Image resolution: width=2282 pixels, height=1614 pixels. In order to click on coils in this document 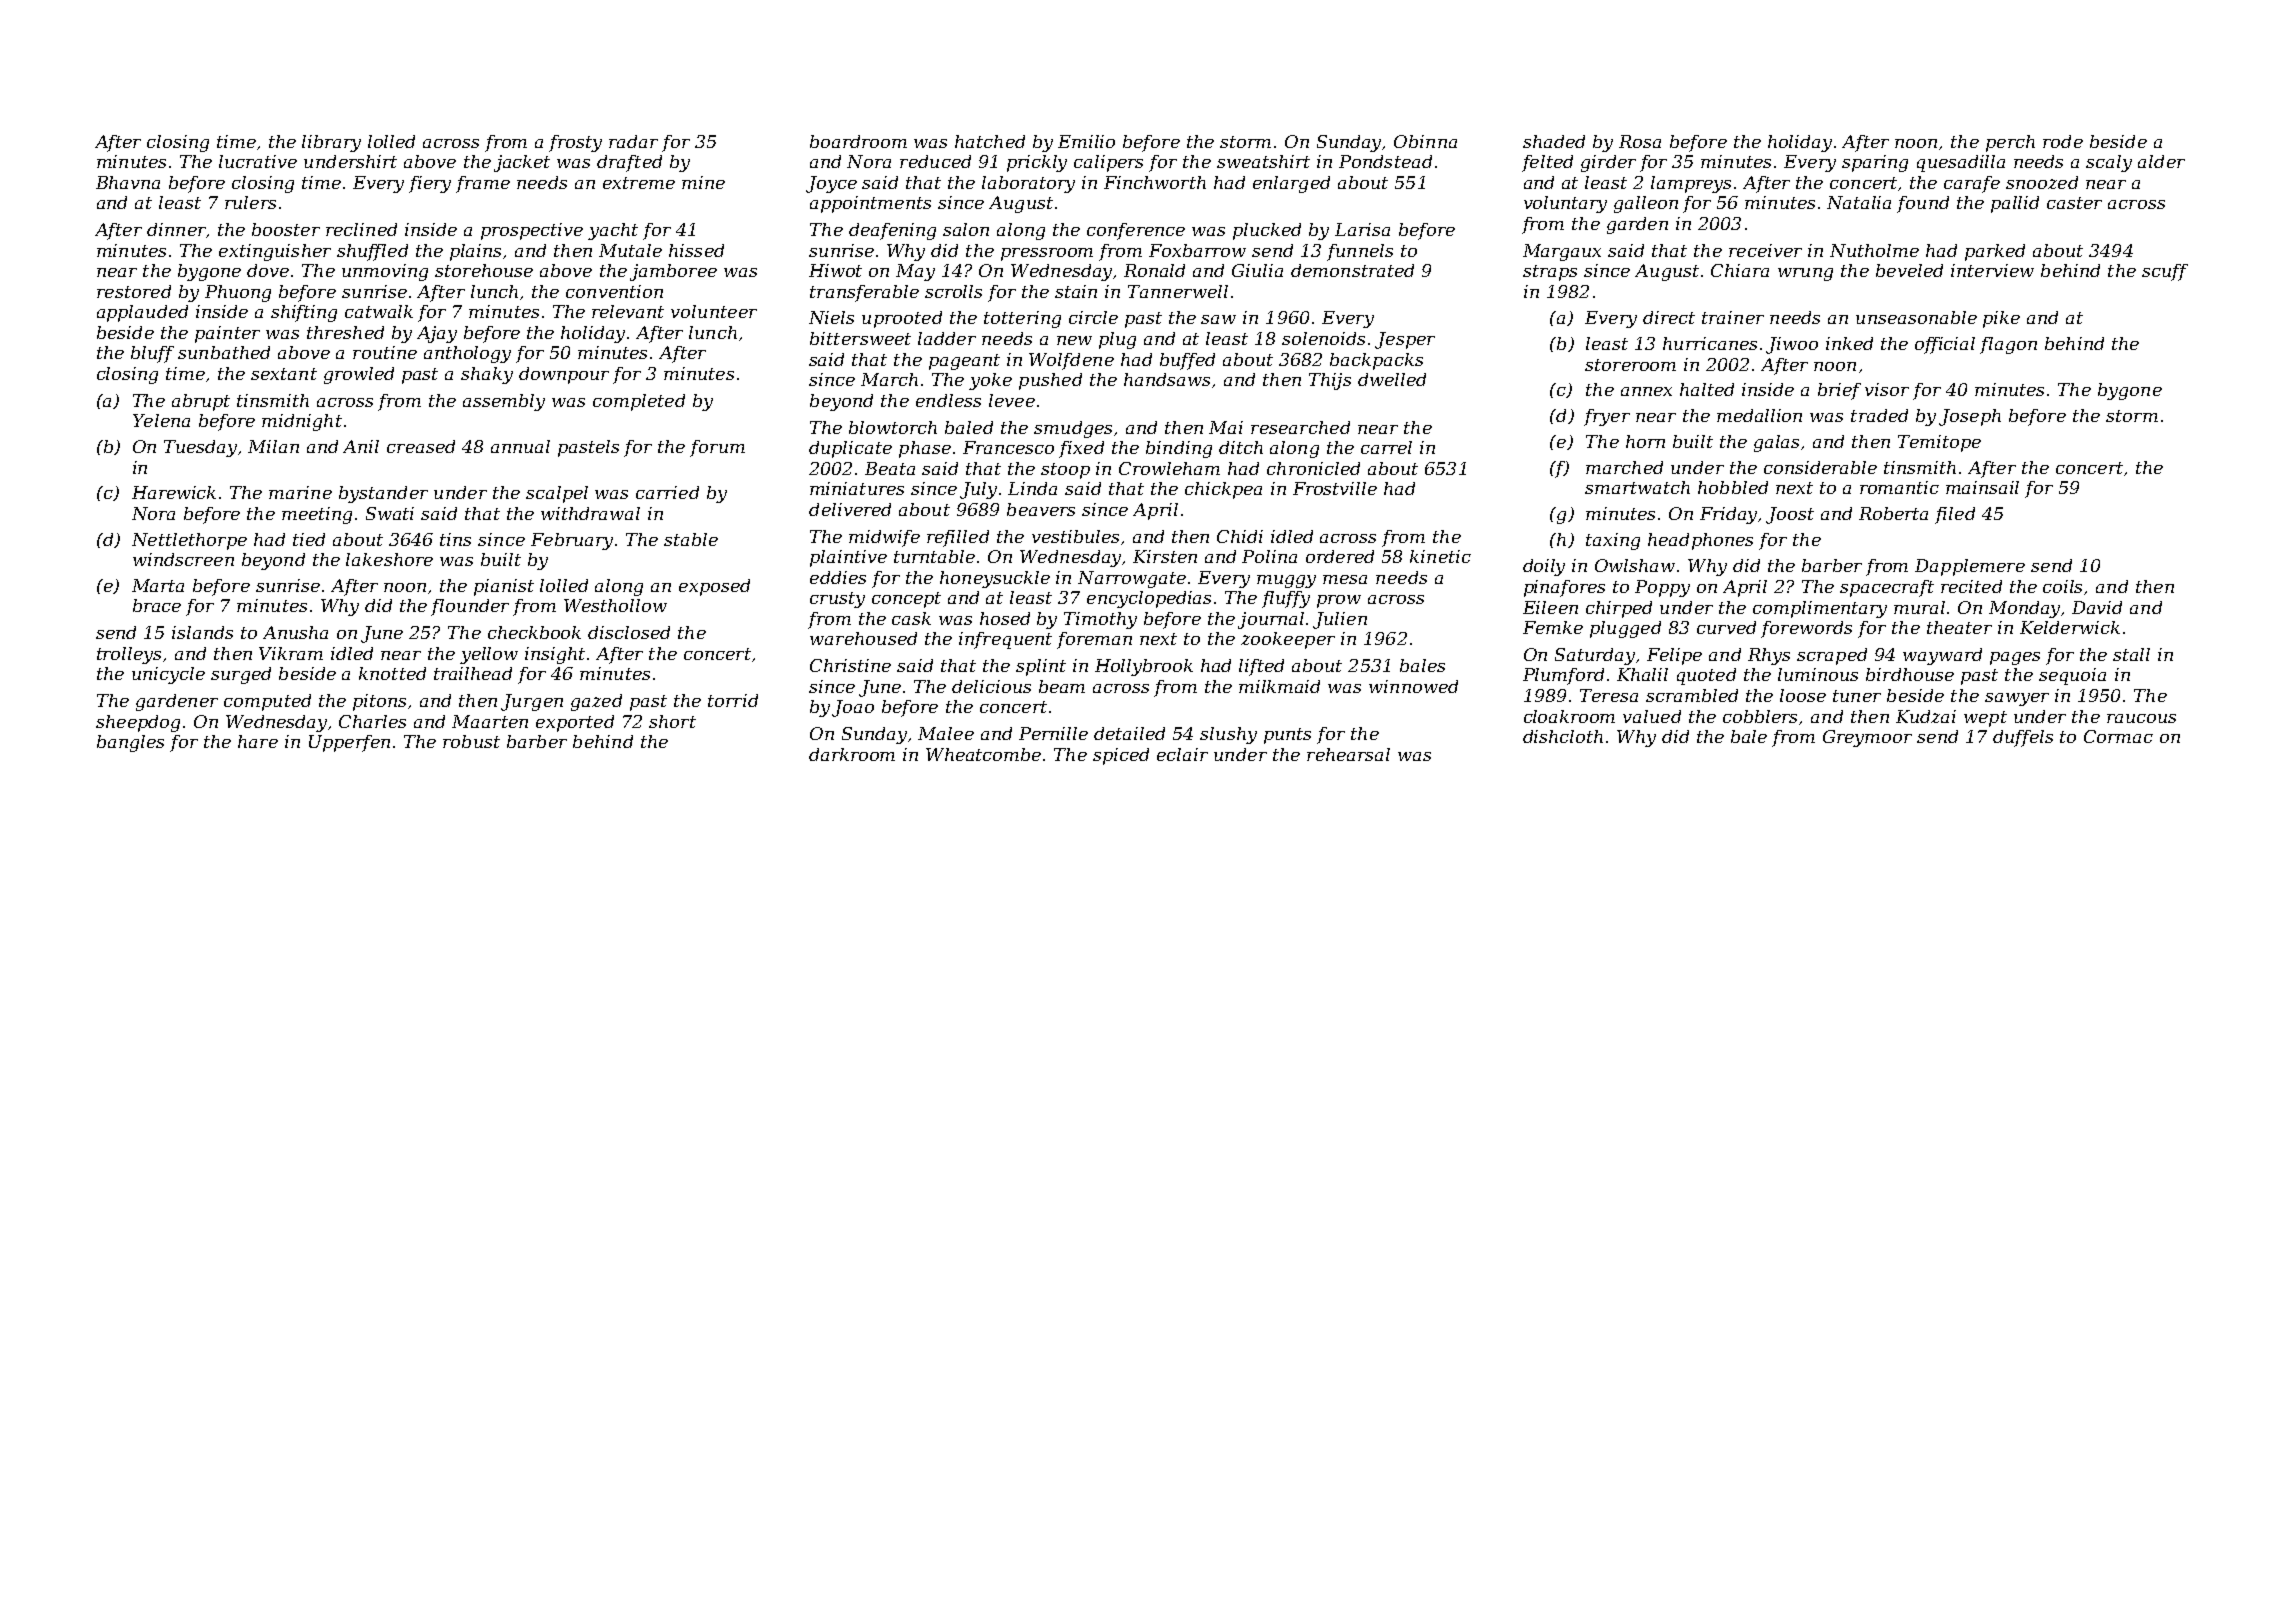, I will do `click(2062, 586)`.
